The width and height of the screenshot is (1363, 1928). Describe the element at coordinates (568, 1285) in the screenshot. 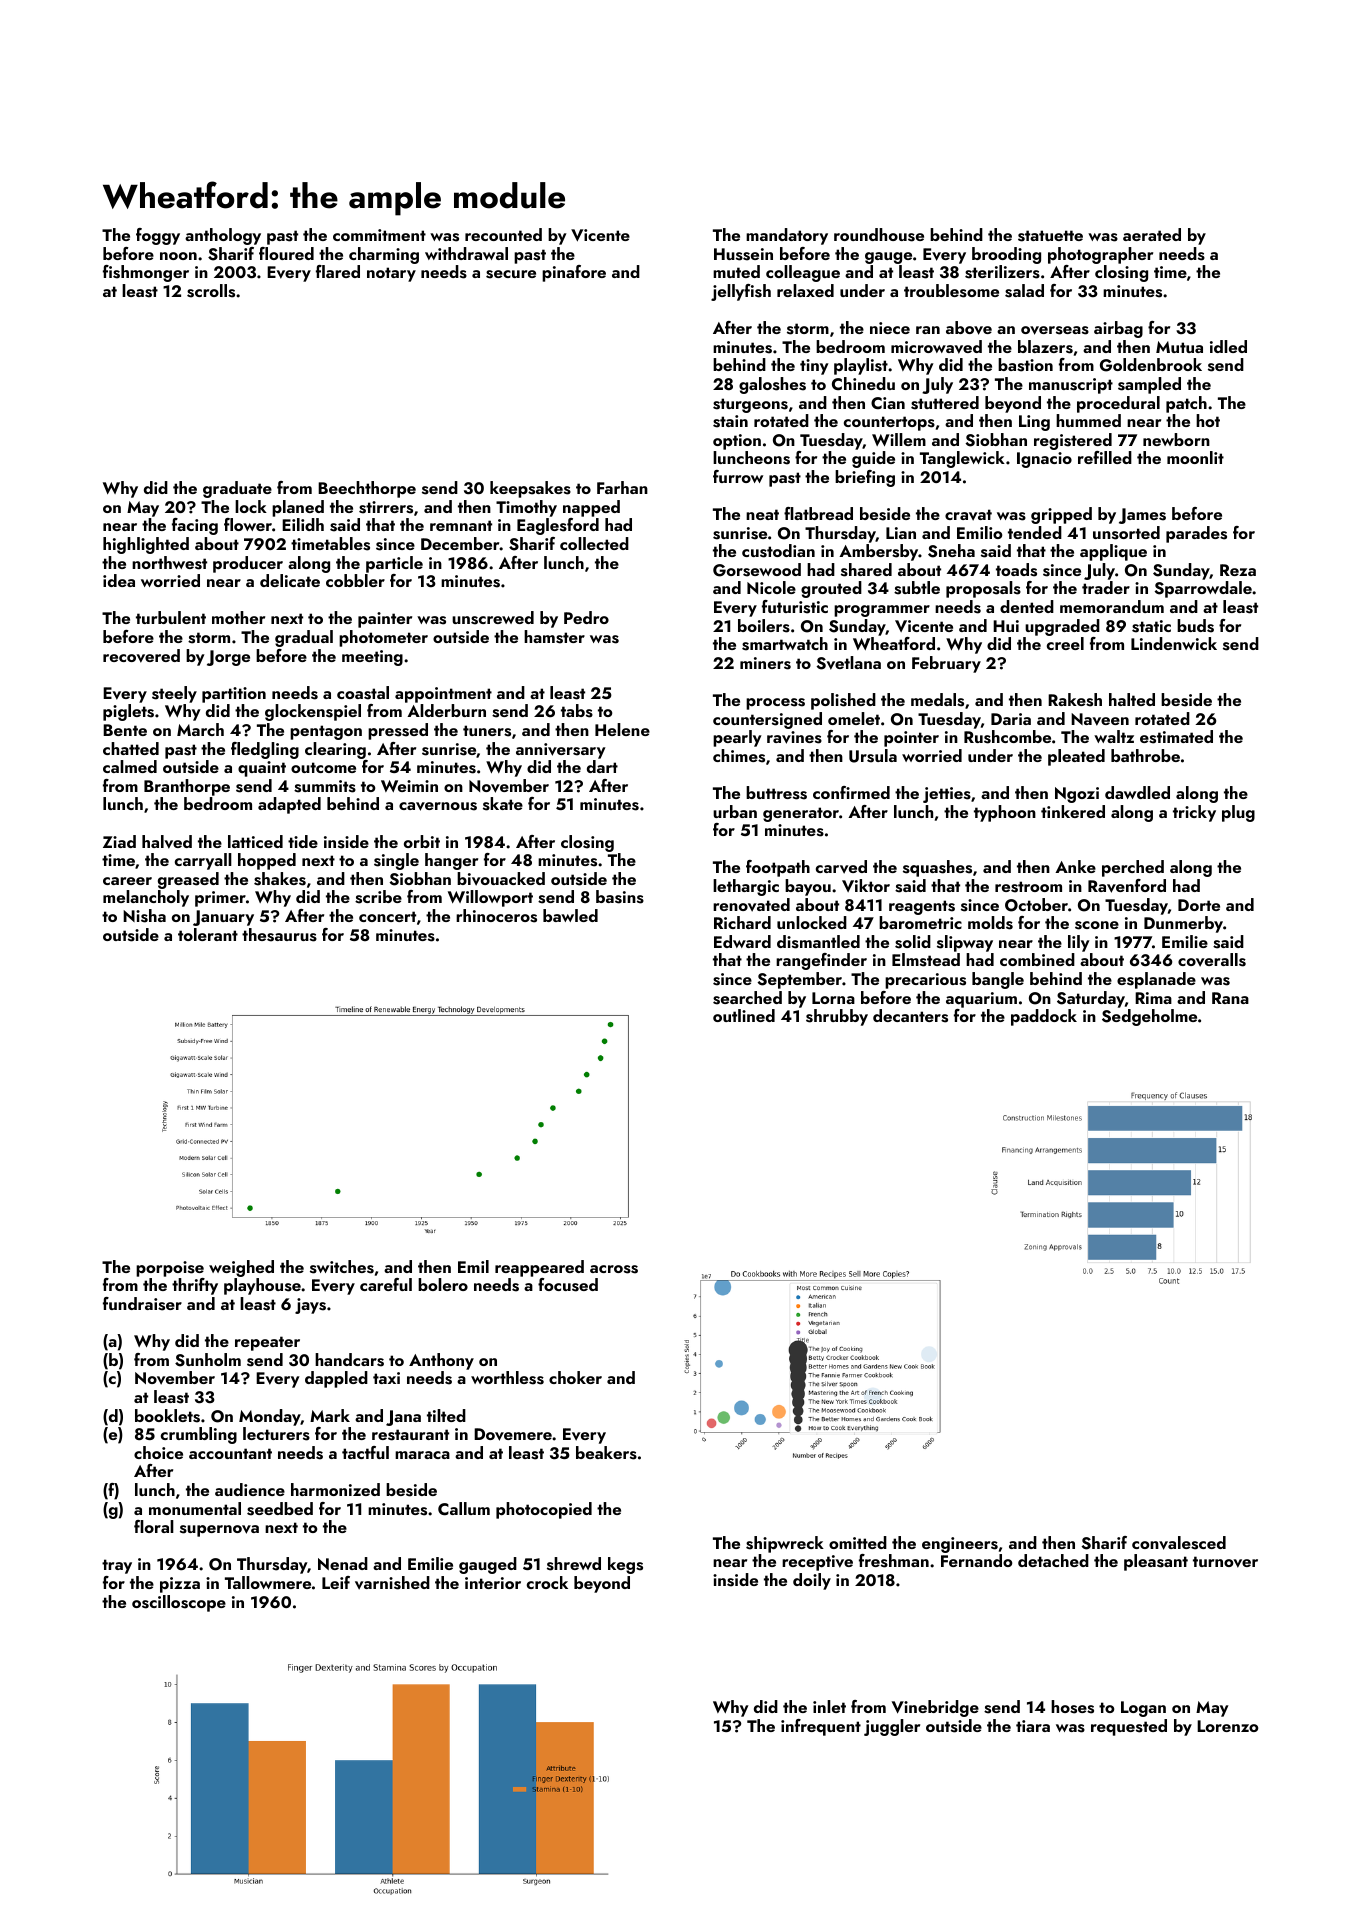

I see `focused` at that location.
